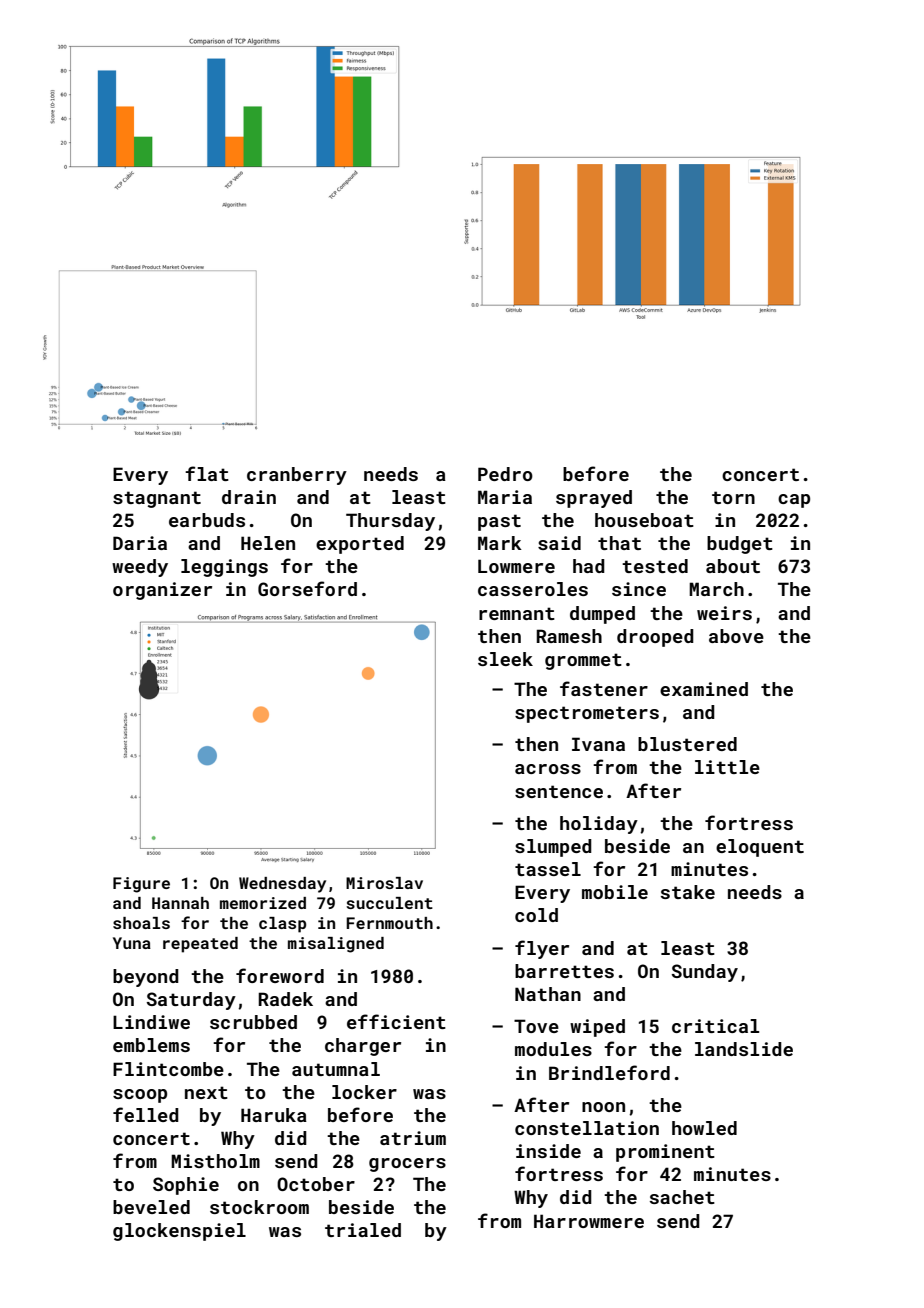 This document has height=1308, width=924. I want to click on Pedro, so click(505, 474).
